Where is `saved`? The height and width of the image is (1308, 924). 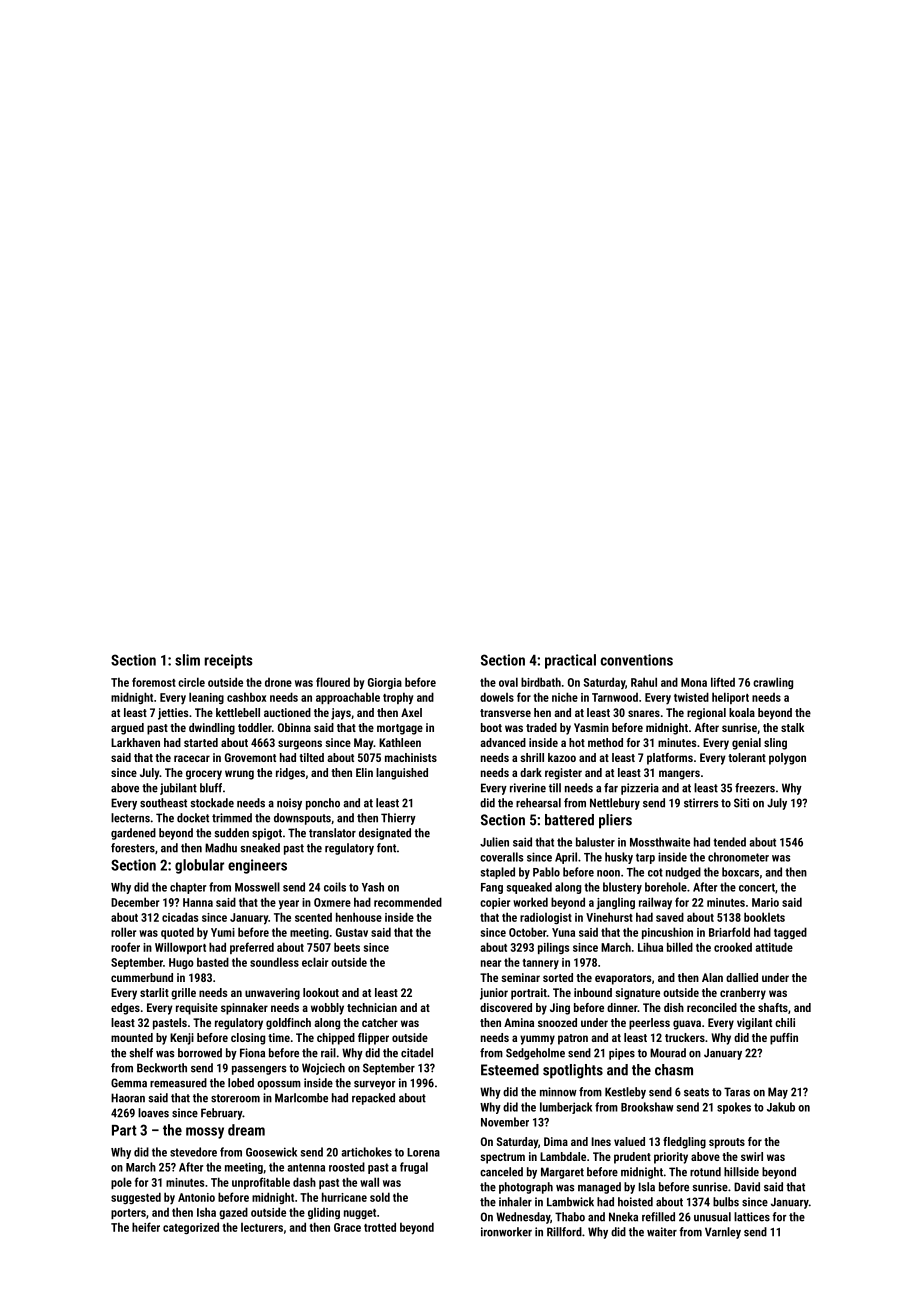 saved is located at coordinates (670, 917).
